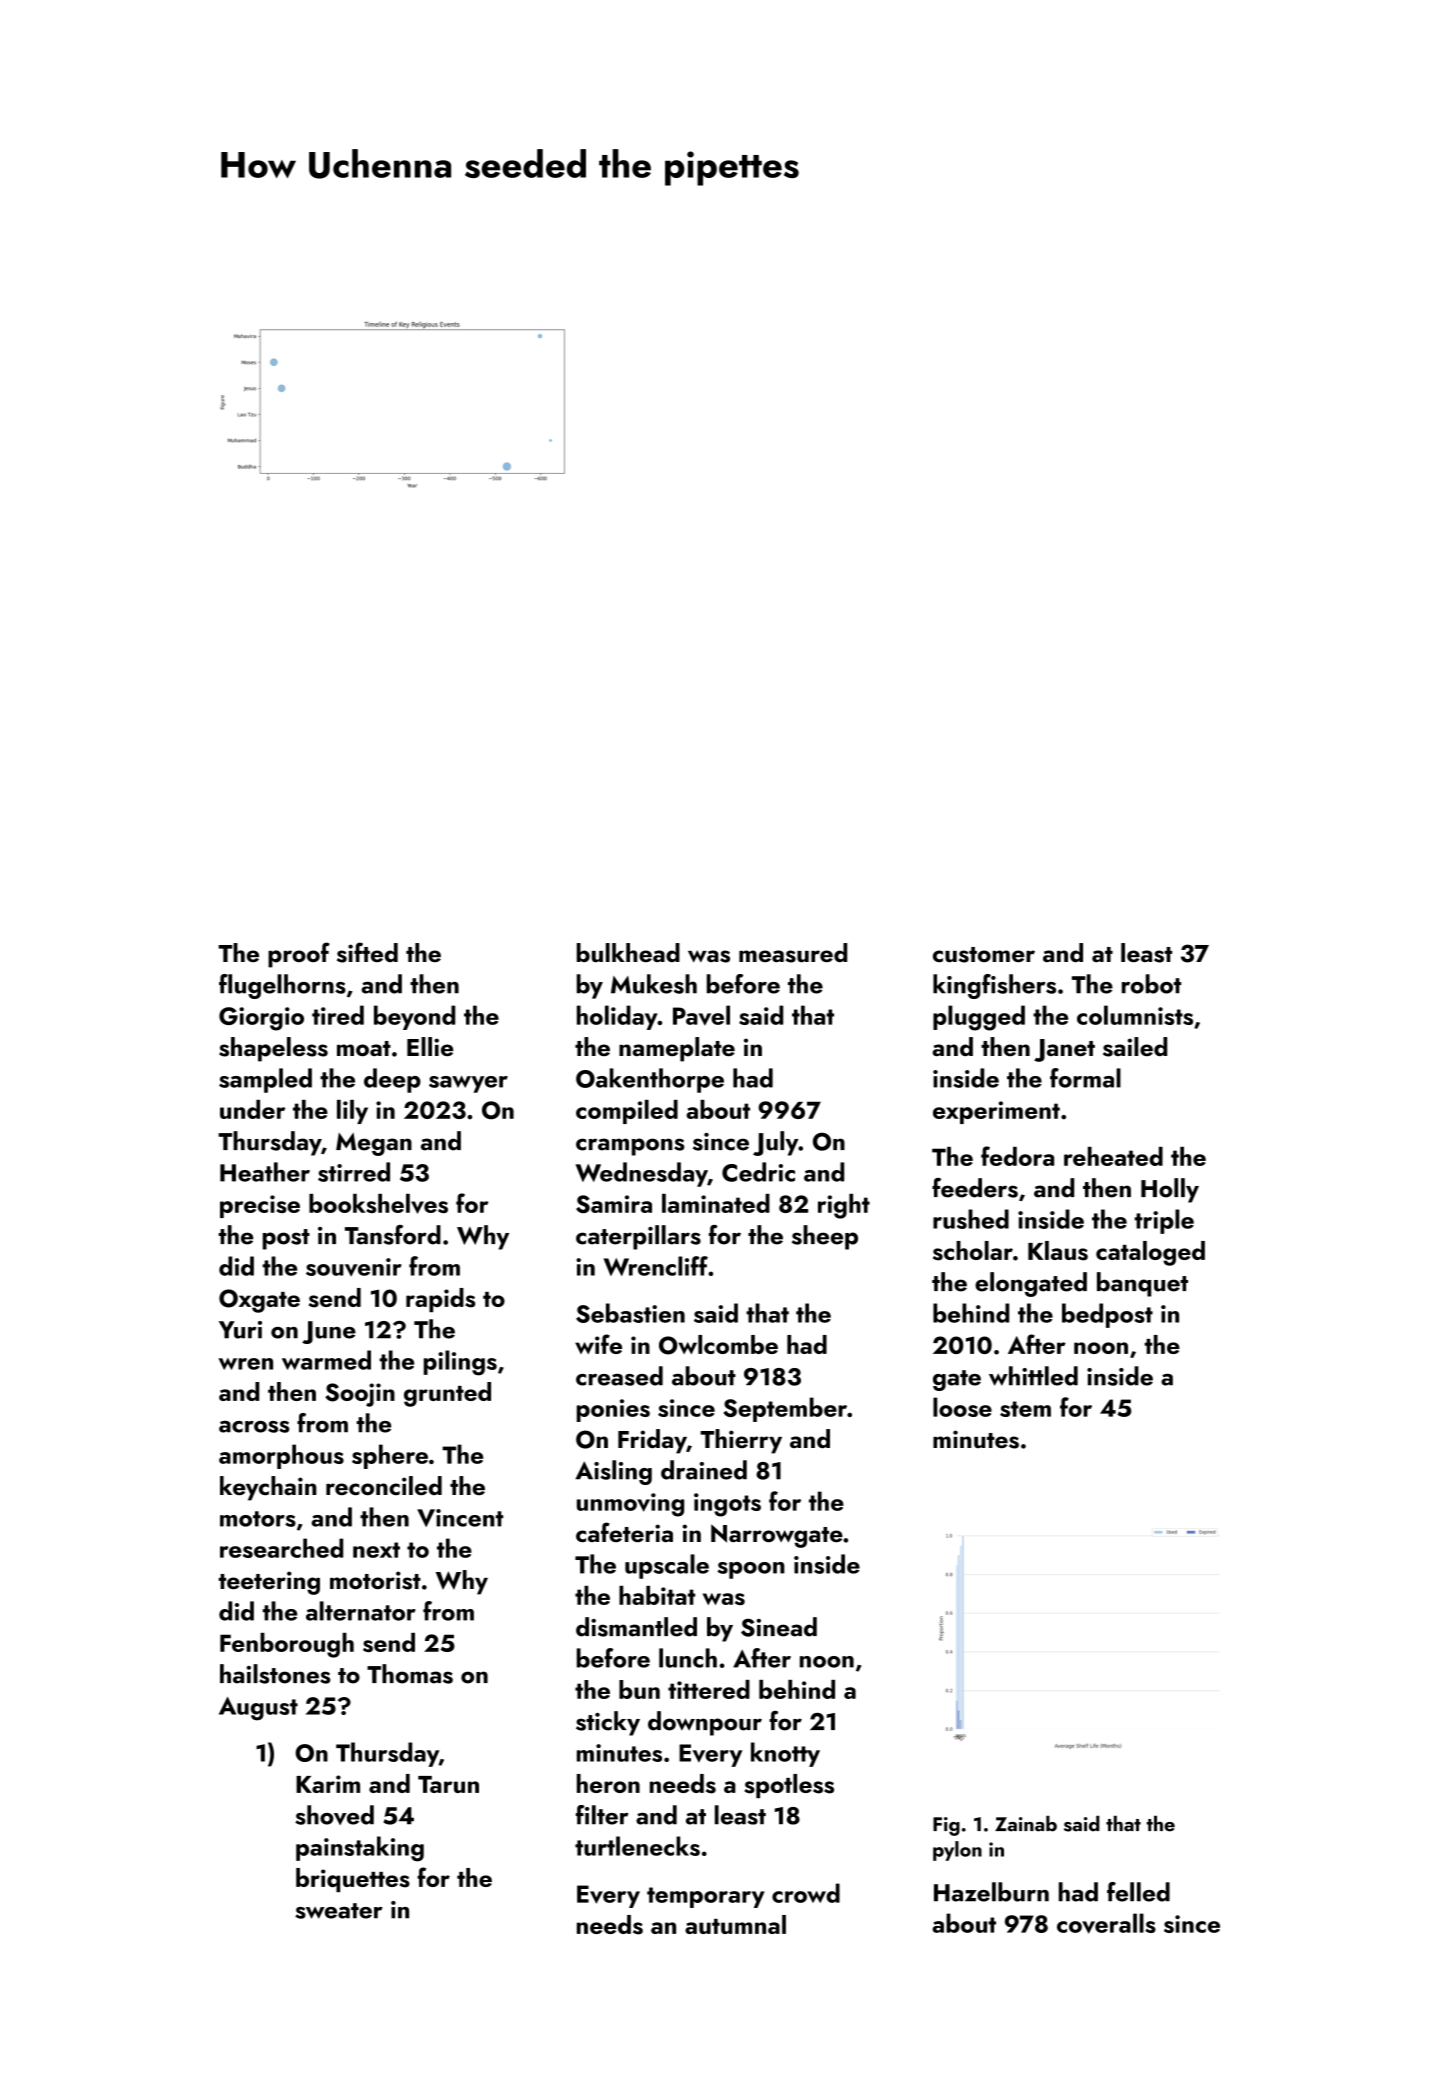 This document has height=2100, width=1450. I want to click on sifted, so click(367, 952).
